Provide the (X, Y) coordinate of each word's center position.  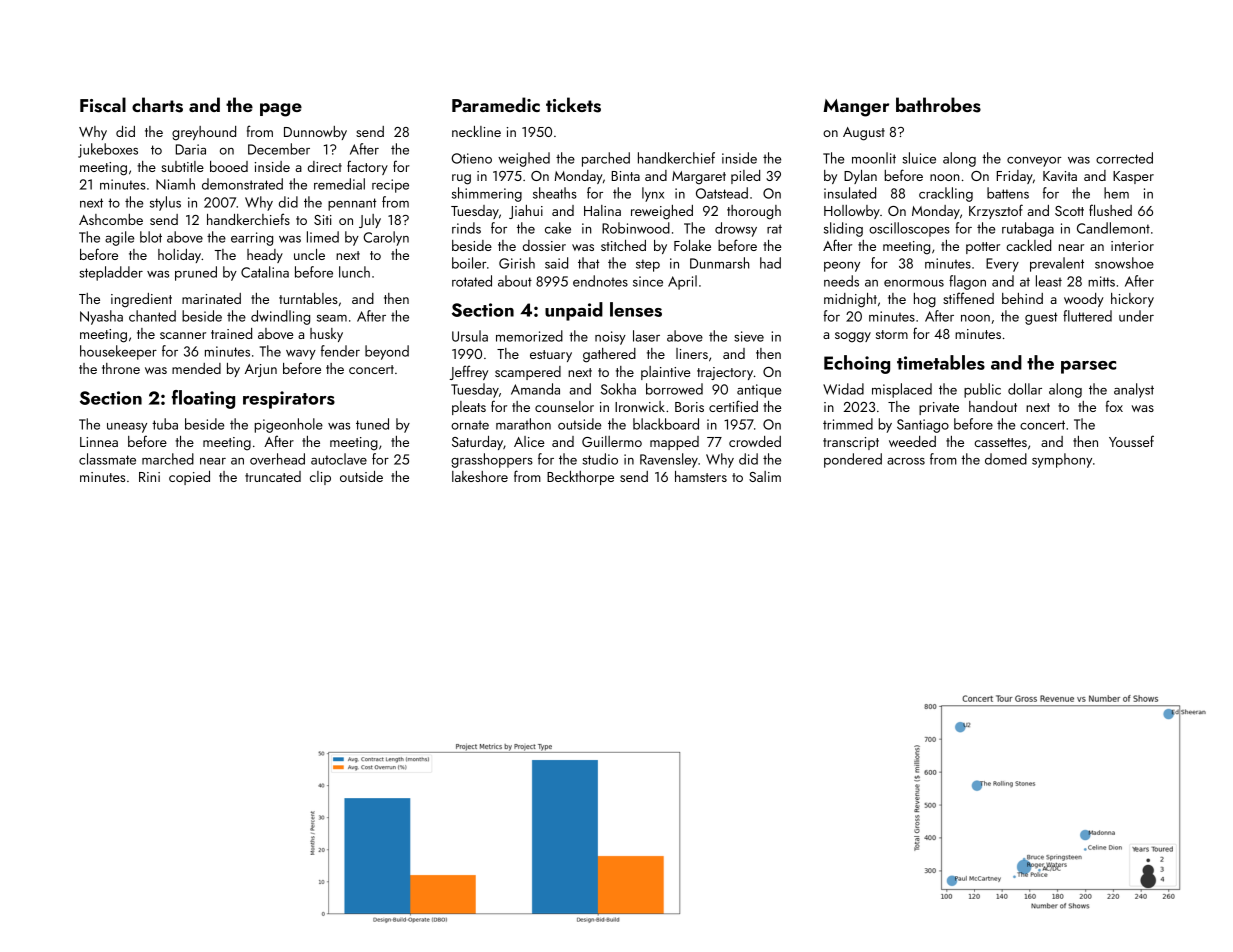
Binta (626, 176)
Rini (149, 477)
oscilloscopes (909, 229)
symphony (1062, 460)
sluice (919, 158)
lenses (636, 309)
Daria (191, 149)
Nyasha (101, 317)
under (1136, 316)
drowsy (736, 229)
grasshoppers (492, 460)
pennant (352, 204)
